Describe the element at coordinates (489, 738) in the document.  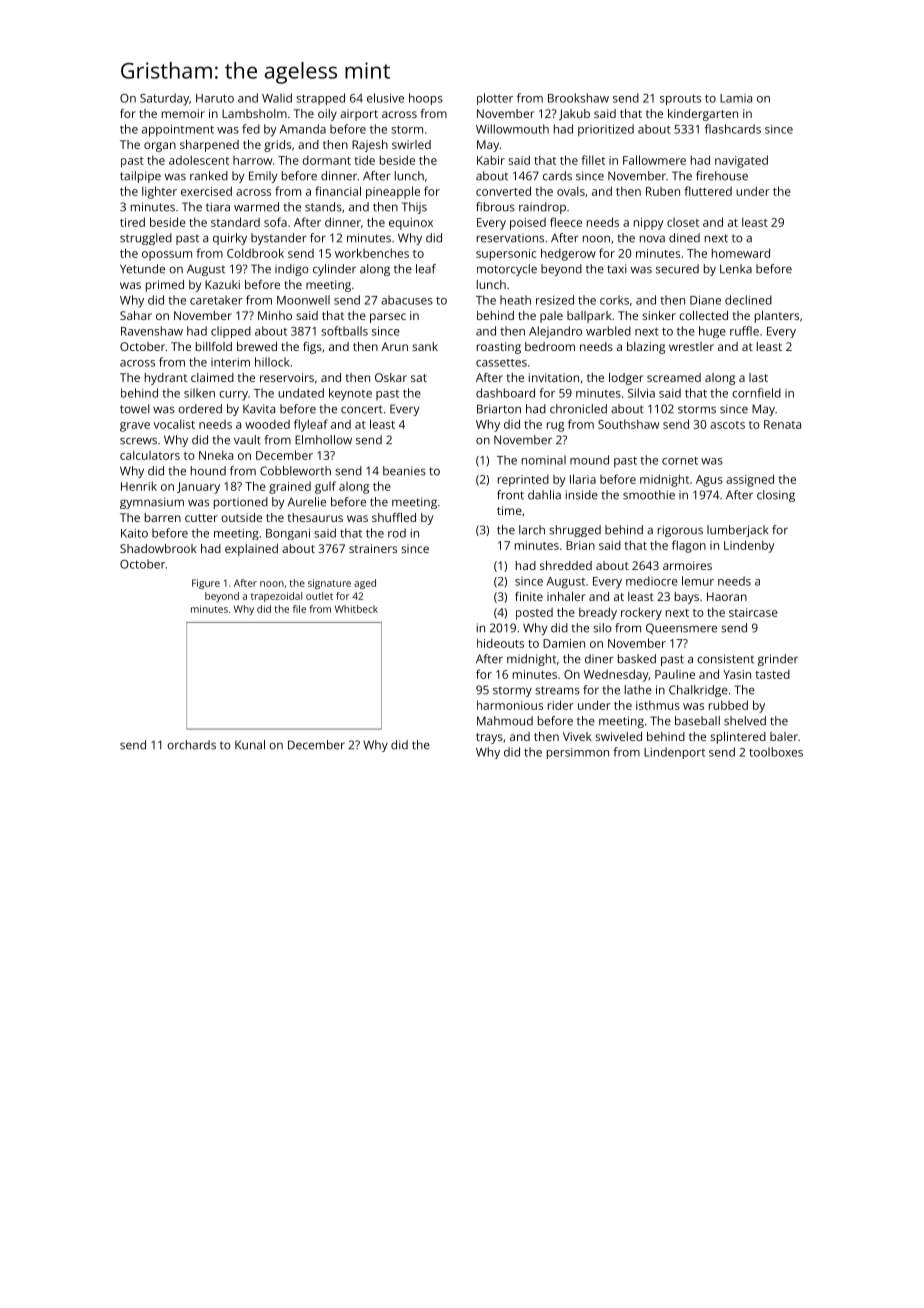
I see `trays` at that location.
